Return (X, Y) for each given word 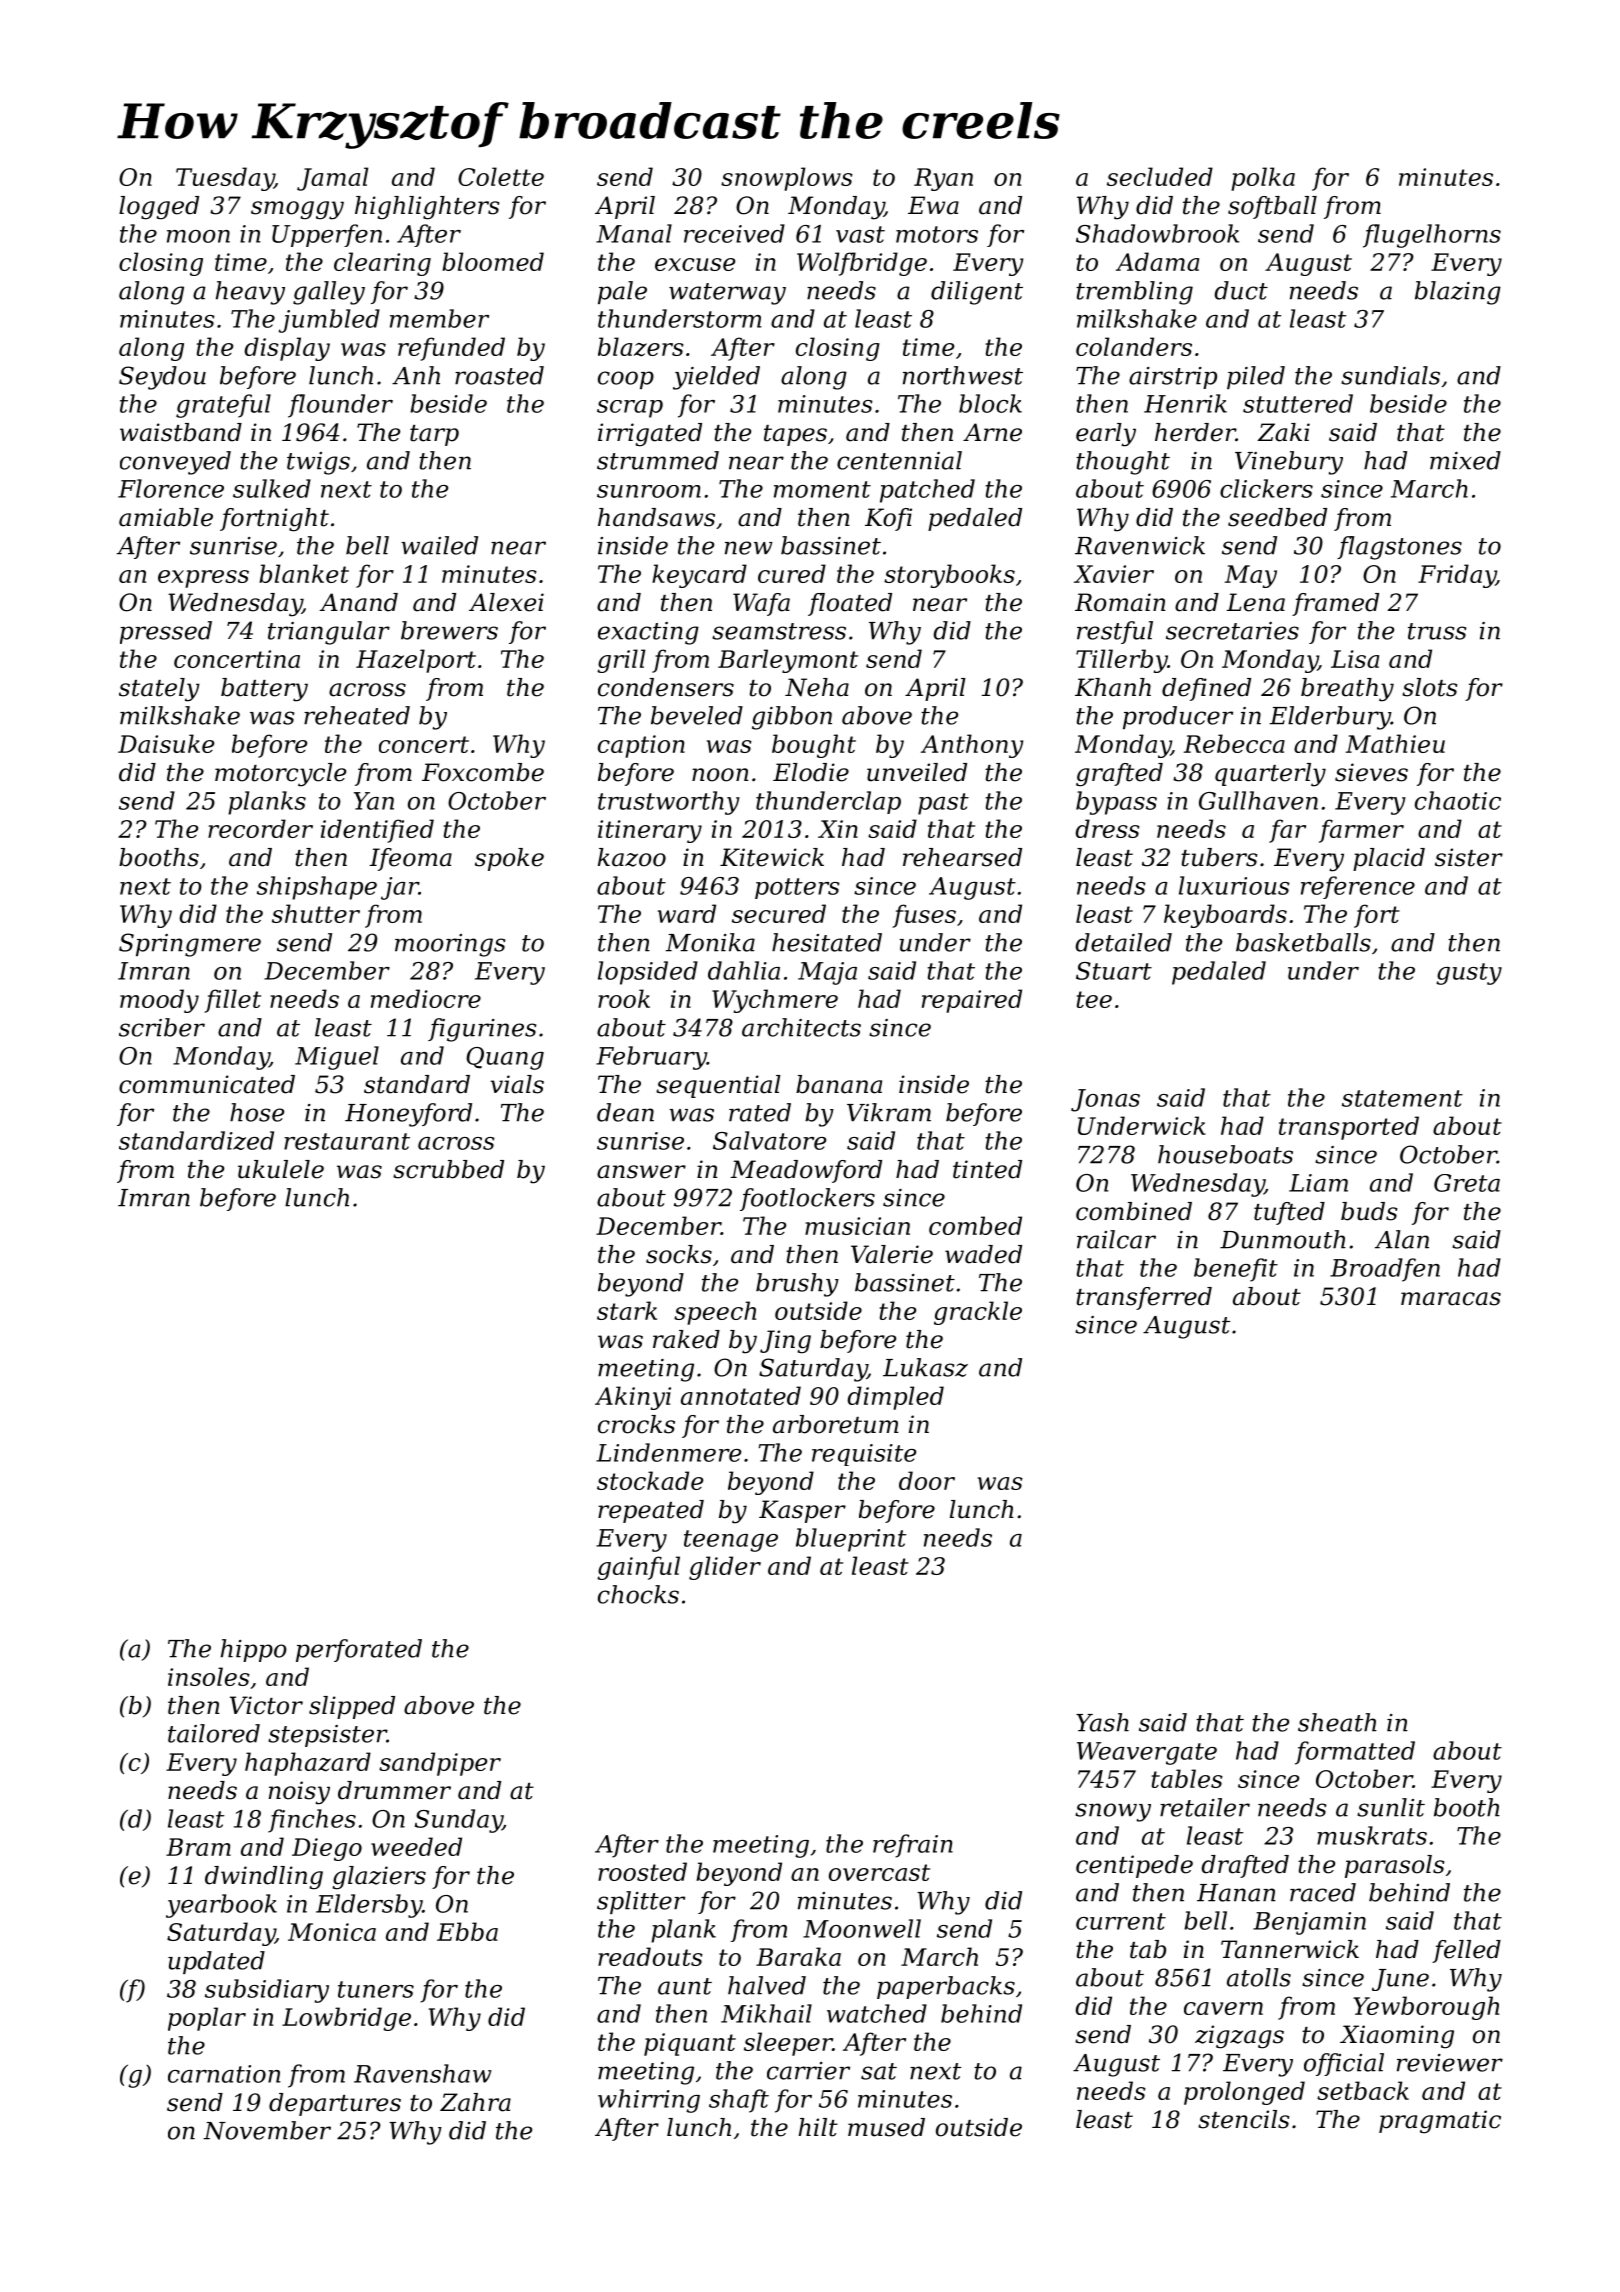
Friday (1457, 576)
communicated (207, 1084)
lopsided (648, 973)
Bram (198, 1847)
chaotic (1458, 800)
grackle (978, 1313)
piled (1256, 377)
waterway (727, 294)
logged (159, 208)
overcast (879, 1872)
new (749, 548)
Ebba (467, 1931)
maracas (1451, 1299)
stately (159, 690)
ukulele (281, 1169)
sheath (1337, 1722)
